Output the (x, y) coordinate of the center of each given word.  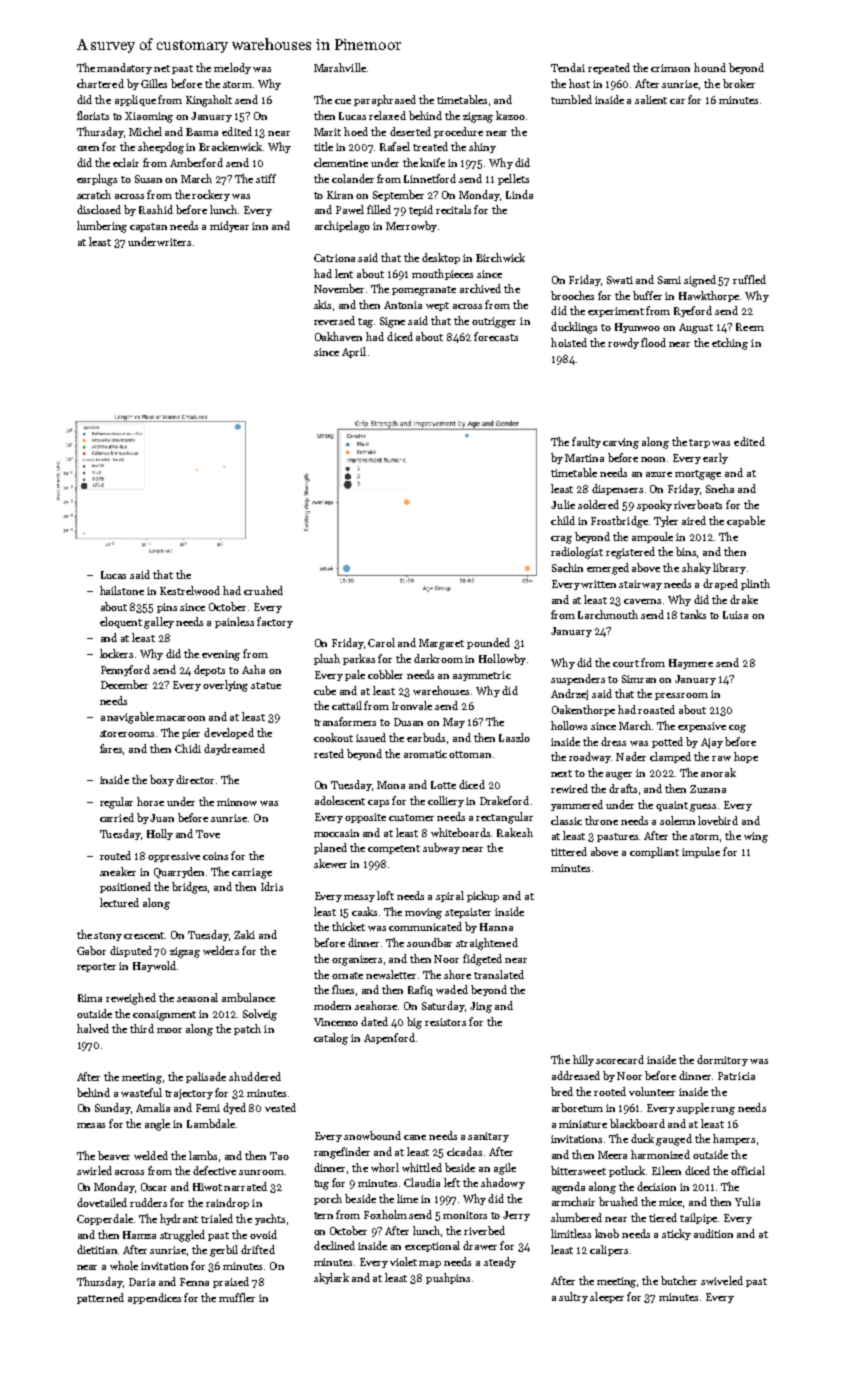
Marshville (340, 67)
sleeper (607, 1297)
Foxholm (385, 1214)
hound (710, 67)
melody (232, 68)
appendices (154, 1298)
